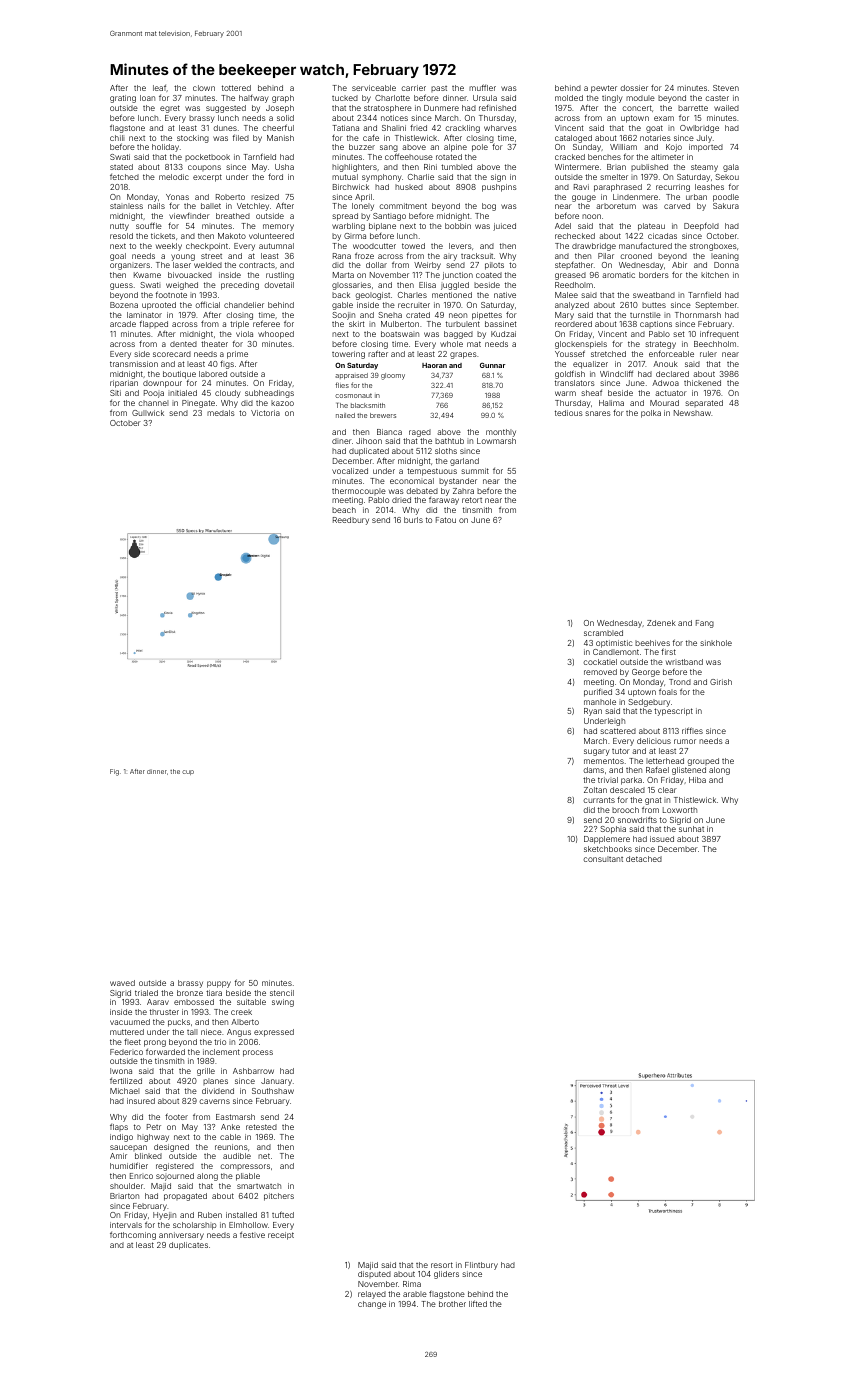 The image size is (849, 1400). Describe the element at coordinates (133, 1236) in the screenshot. I see `forthcoming` at that location.
